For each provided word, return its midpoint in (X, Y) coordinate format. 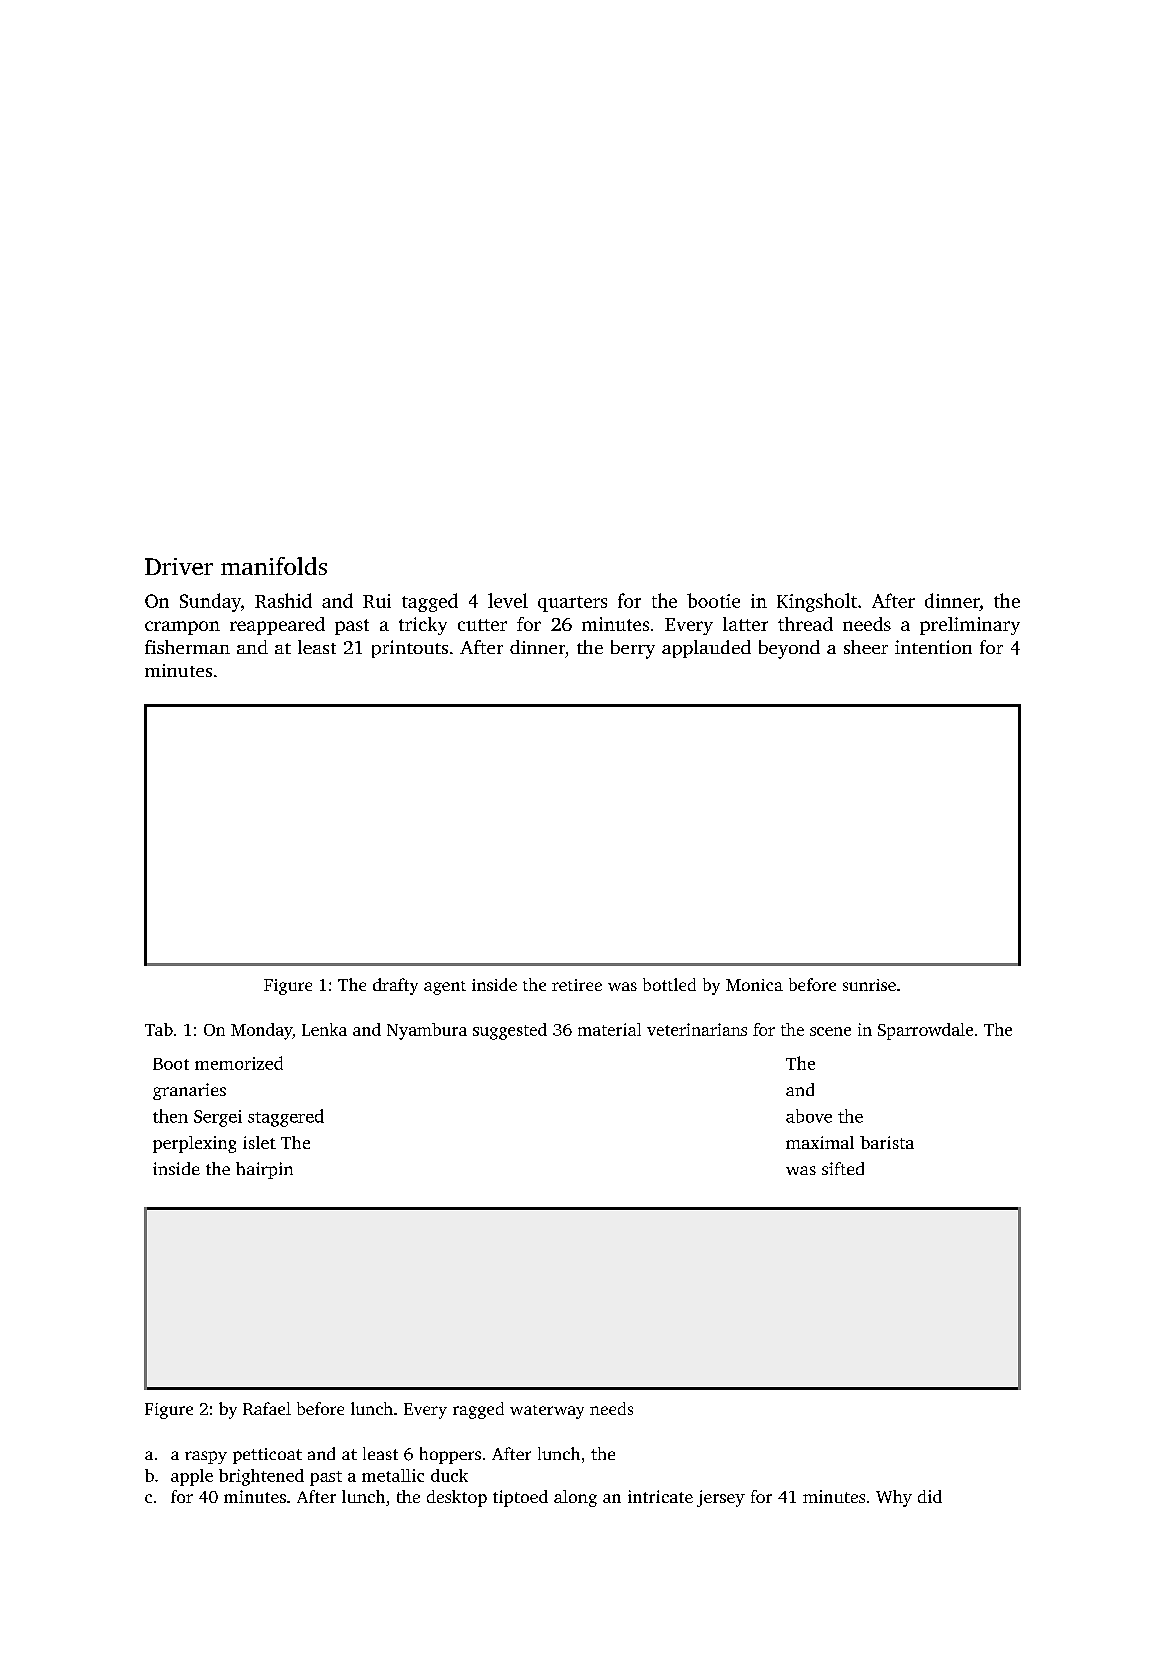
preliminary (970, 626)
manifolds (274, 566)
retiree (577, 985)
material (609, 1029)
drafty (395, 986)
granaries (189, 1091)
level (508, 600)
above (809, 1116)
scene (830, 1031)
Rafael (267, 1408)
